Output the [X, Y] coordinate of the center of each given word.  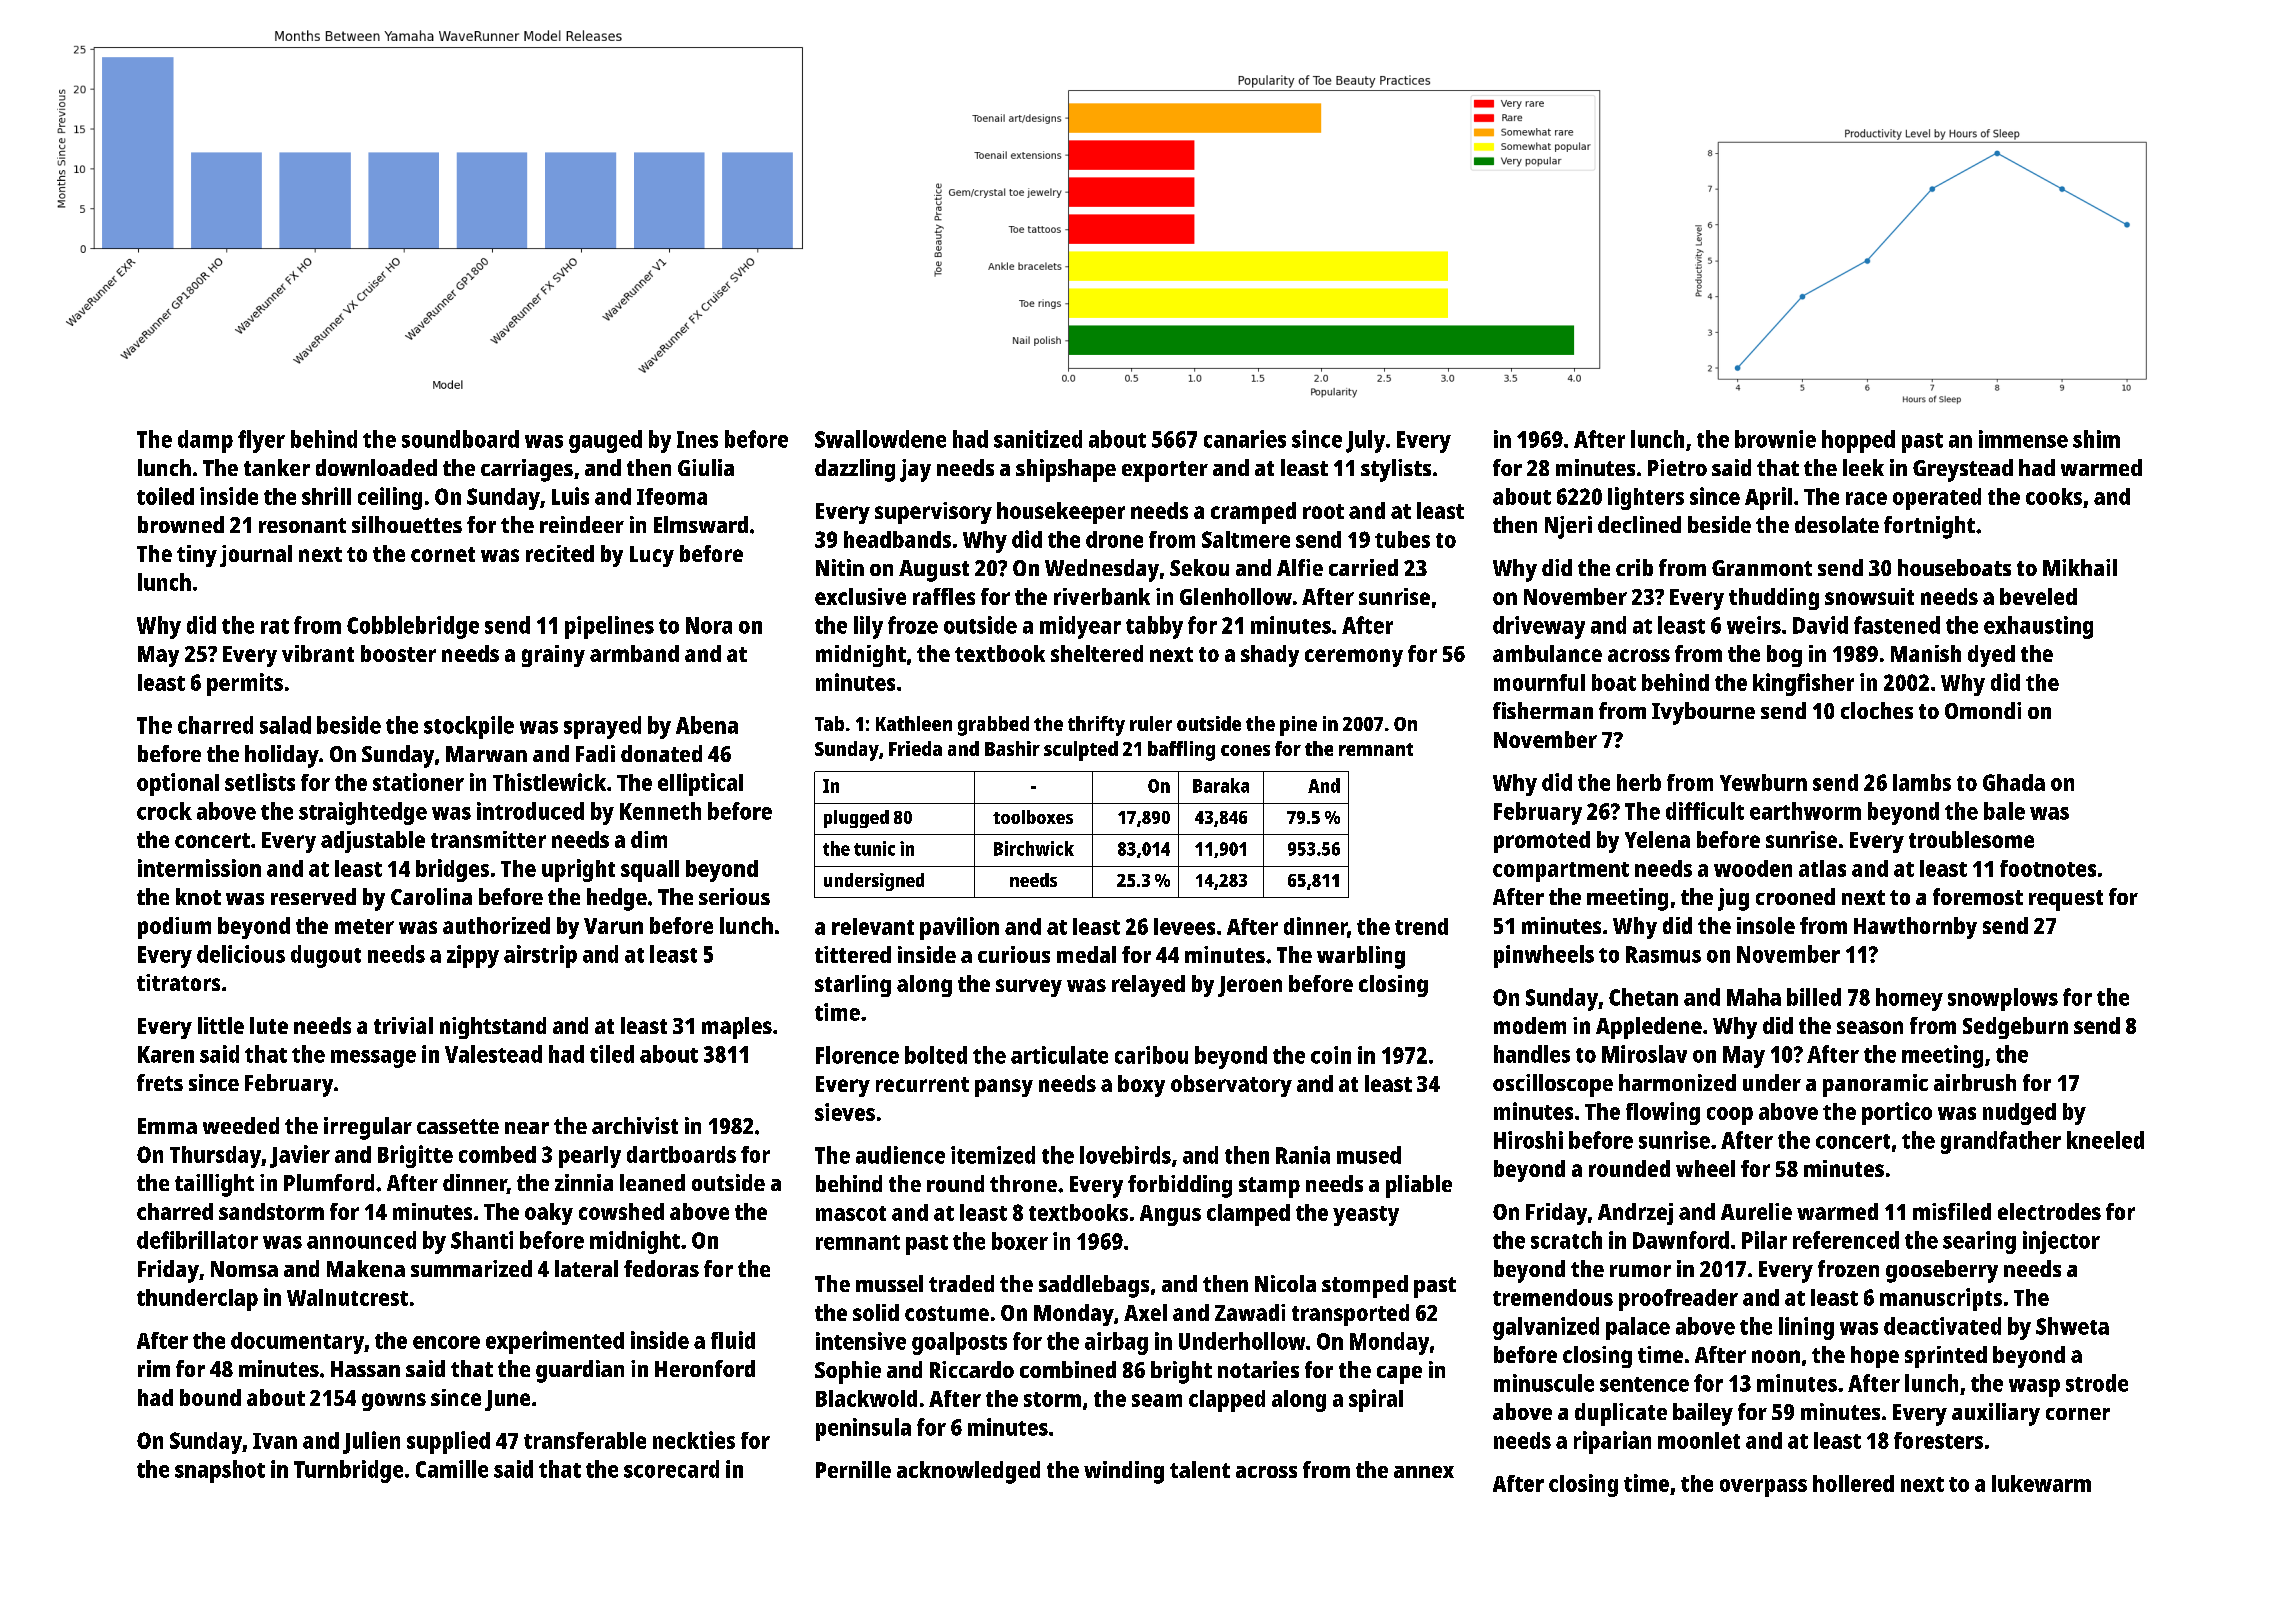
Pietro [1677, 467]
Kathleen [914, 723]
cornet [443, 554]
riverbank [1102, 596]
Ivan [275, 1441]
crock [164, 811]
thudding [1774, 599]
